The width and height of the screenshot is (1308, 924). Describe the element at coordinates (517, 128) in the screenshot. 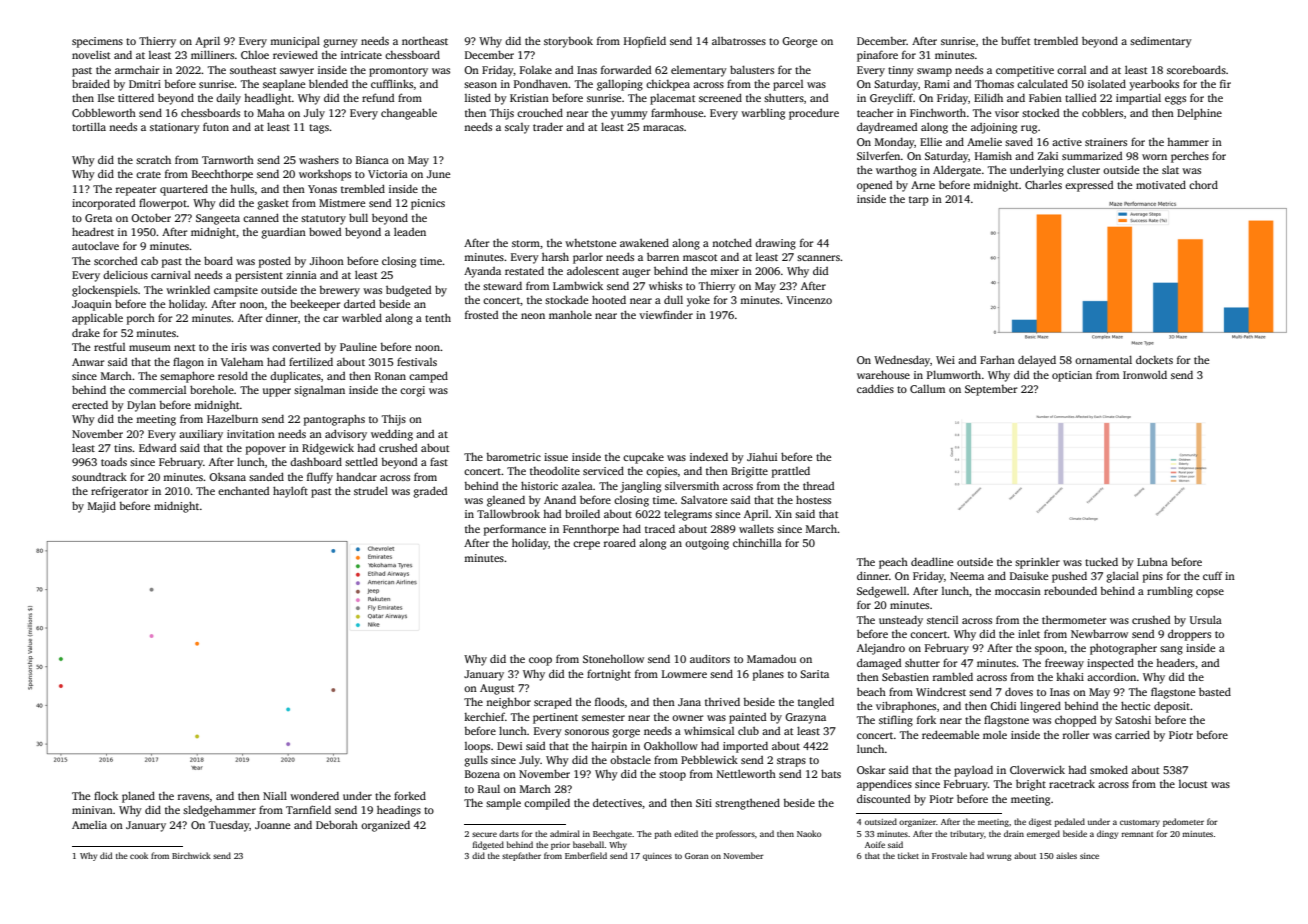

I see `scaly` at that location.
